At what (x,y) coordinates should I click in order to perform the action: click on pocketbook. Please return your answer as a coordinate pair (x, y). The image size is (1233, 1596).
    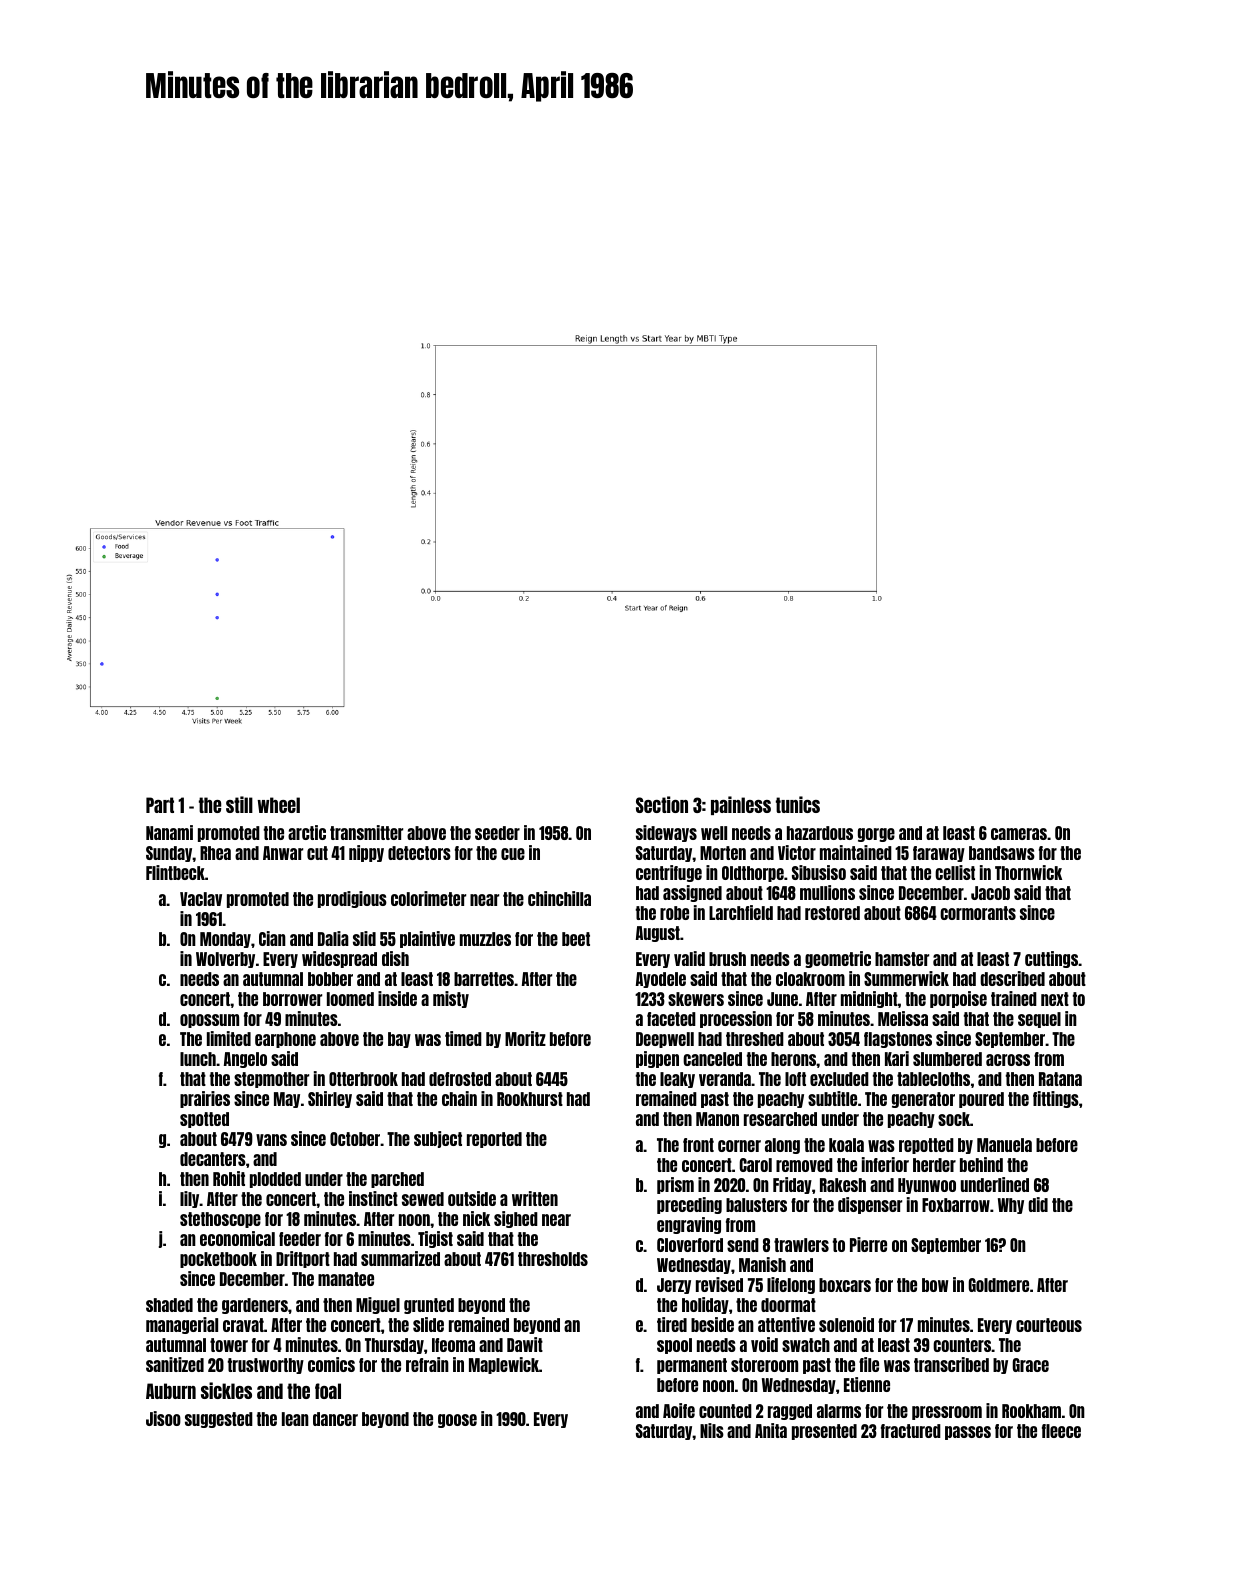
    Looking at the image, I should click on (218, 1260).
